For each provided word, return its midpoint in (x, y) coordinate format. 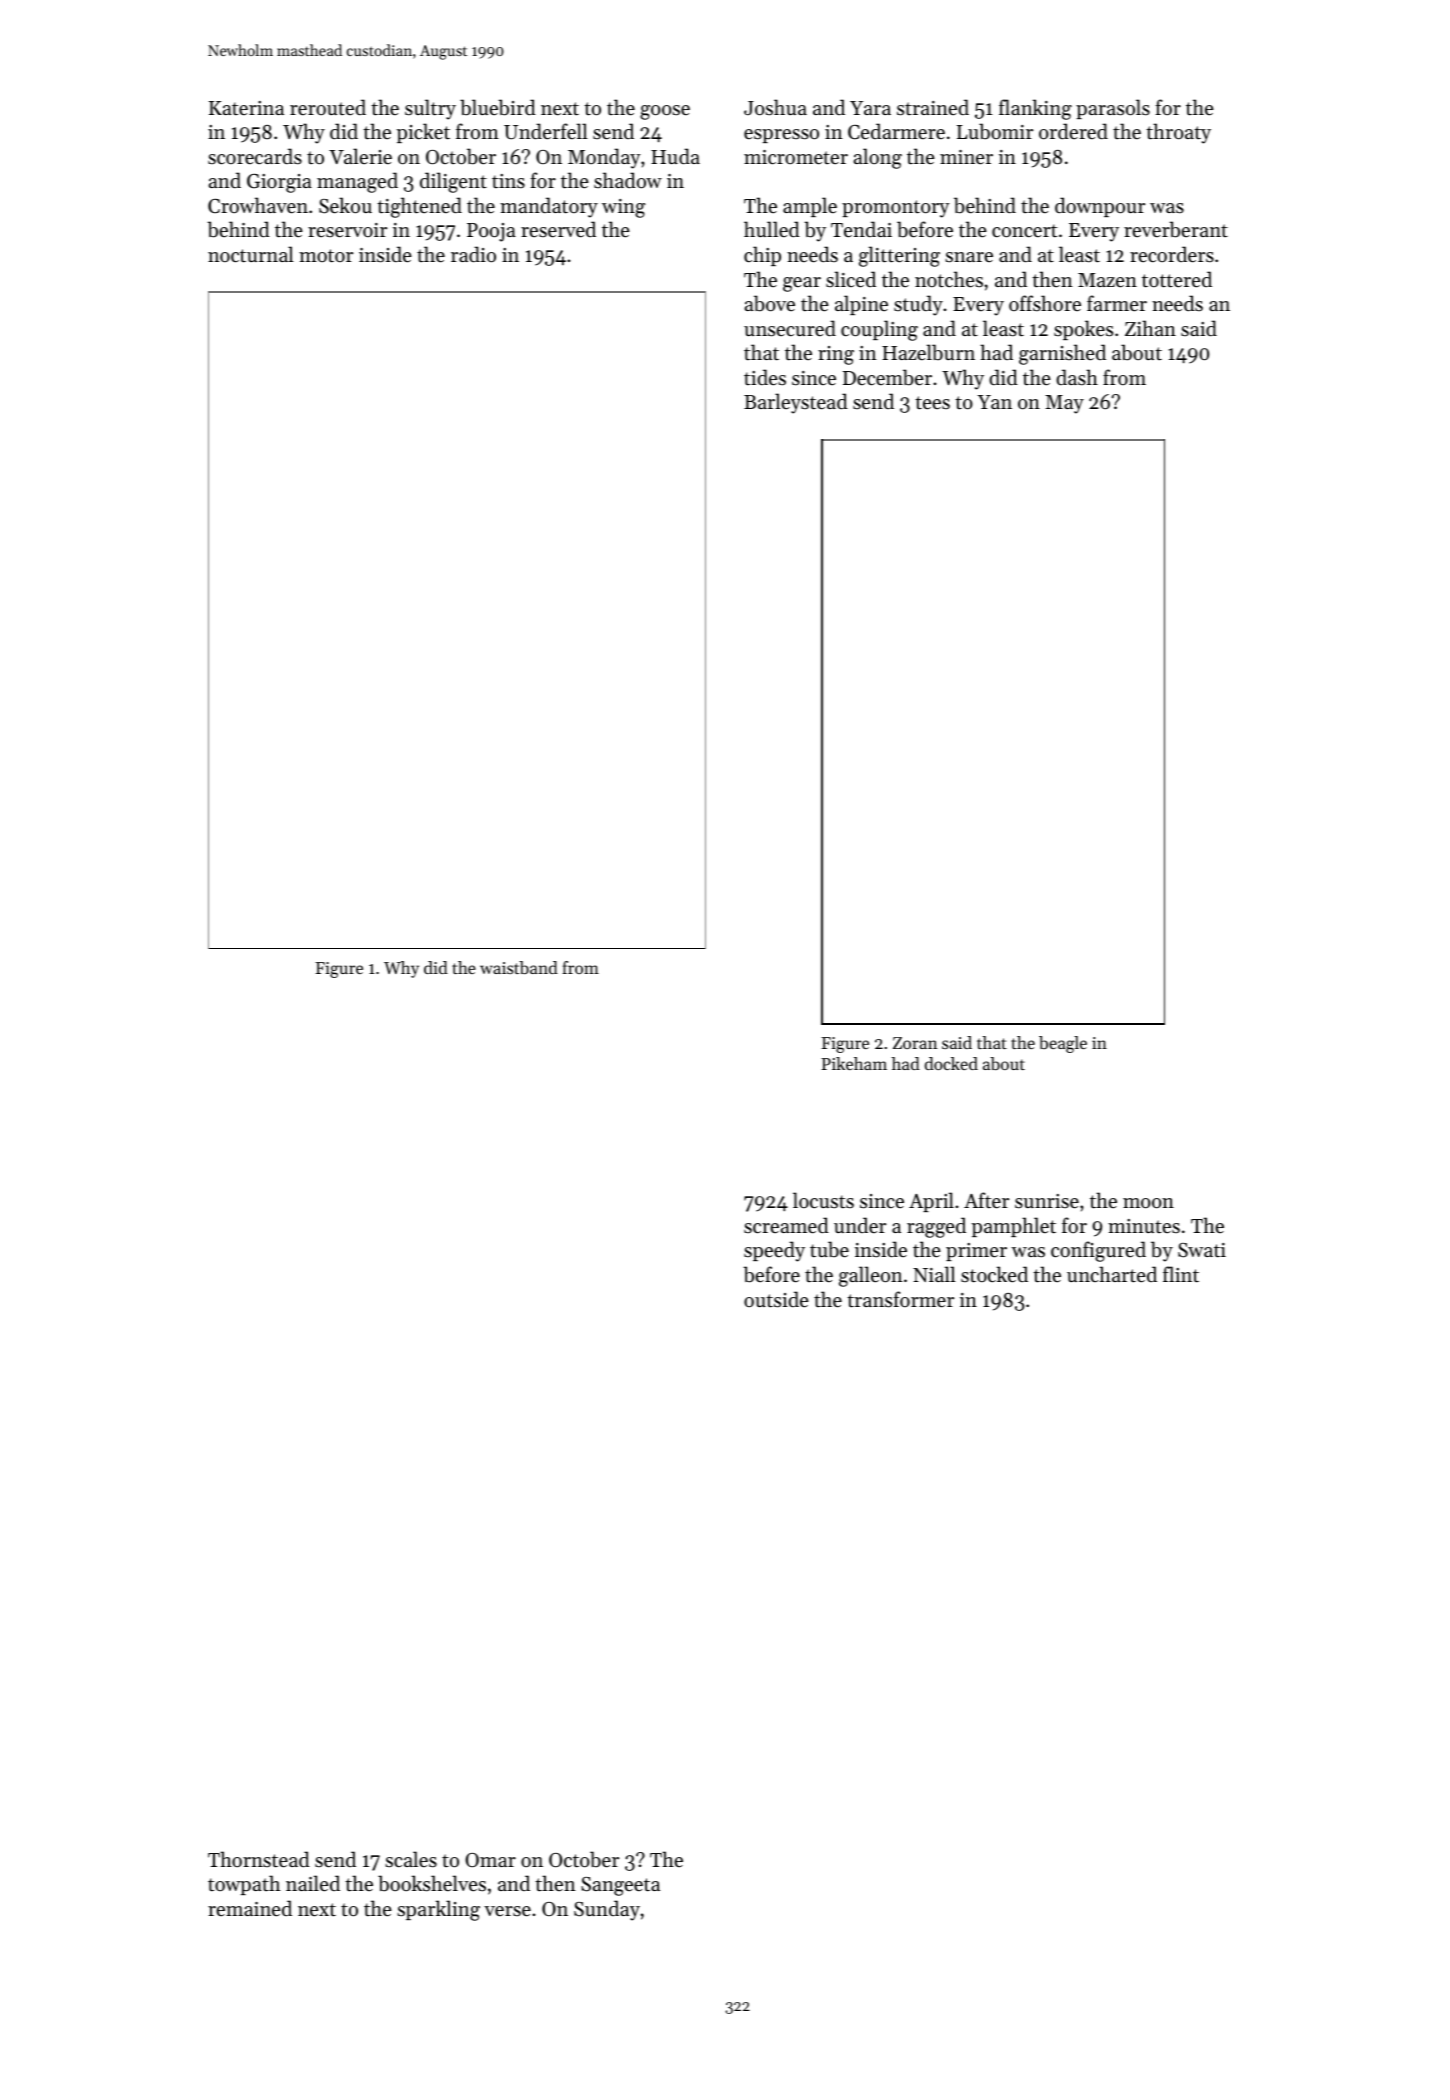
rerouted (328, 107)
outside (776, 1299)
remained (250, 1908)
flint (1181, 1274)
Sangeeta (620, 1886)
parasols (1113, 109)
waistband (519, 967)
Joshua (775, 107)
